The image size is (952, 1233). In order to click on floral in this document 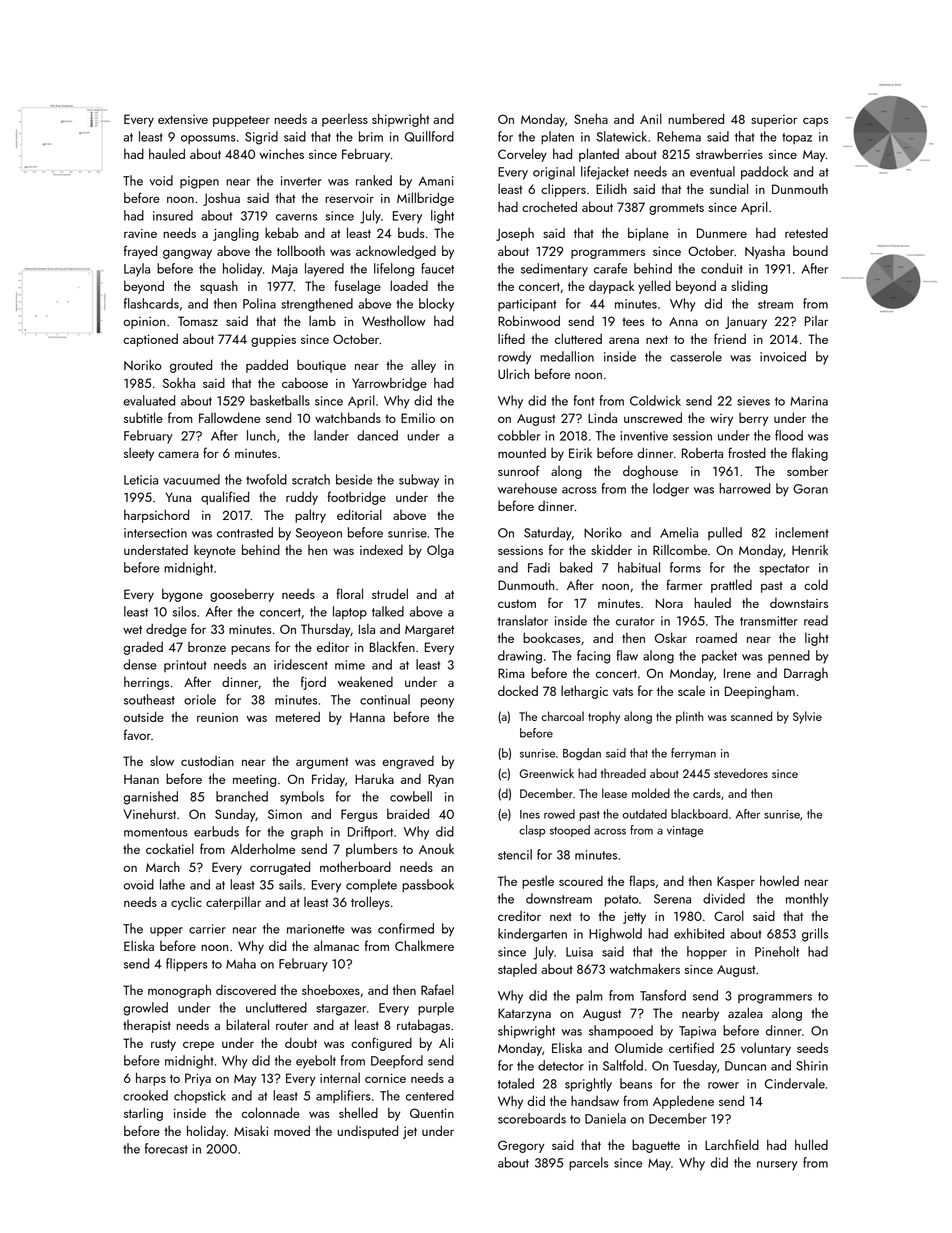, I will do `click(349, 593)`.
